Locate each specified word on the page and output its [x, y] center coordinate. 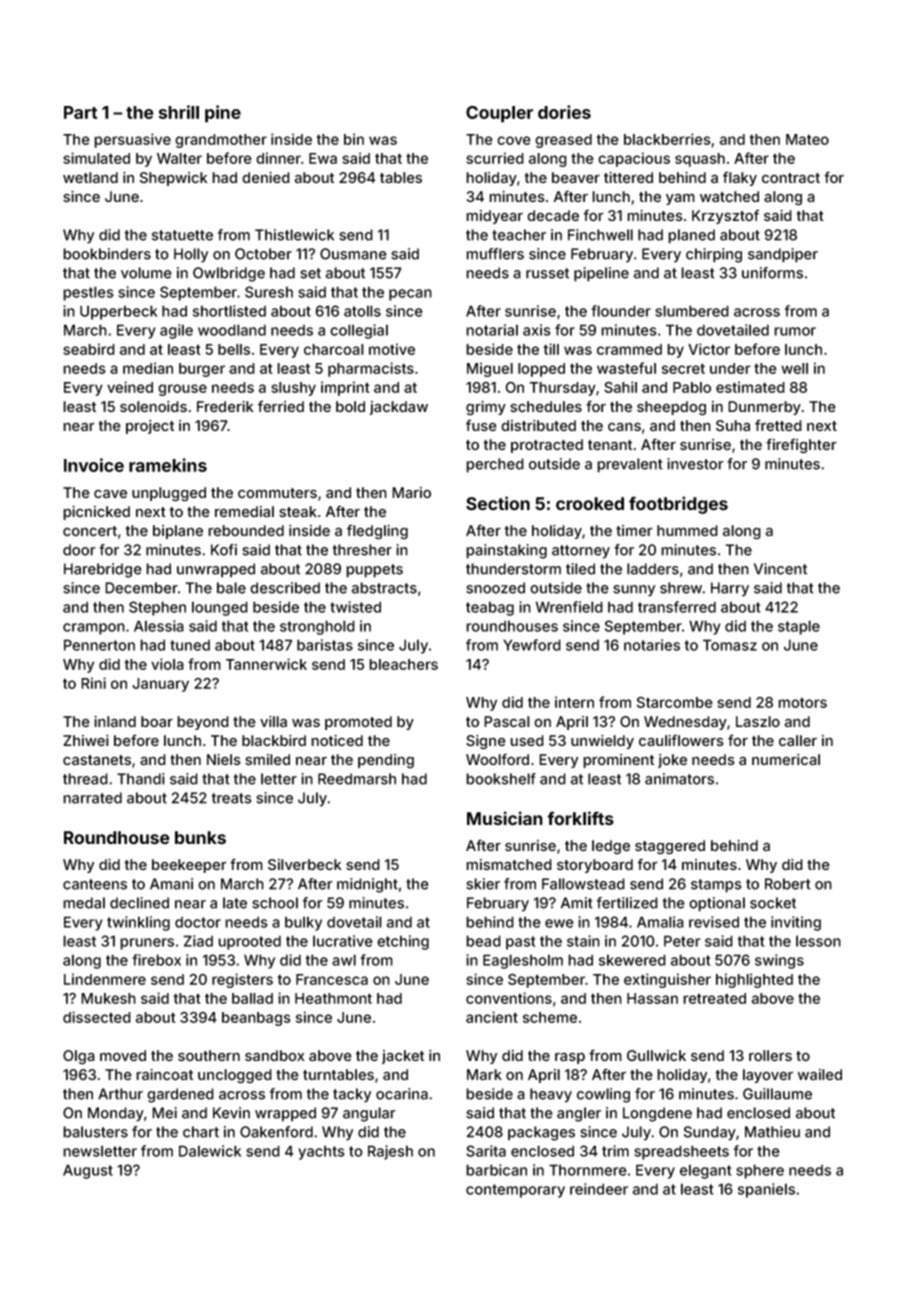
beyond [203, 723]
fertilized [627, 903]
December [141, 588]
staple [799, 627]
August [88, 1171]
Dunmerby [764, 408]
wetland [90, 178]
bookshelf [501, 779]
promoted [358, 723]
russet [547, 273]
